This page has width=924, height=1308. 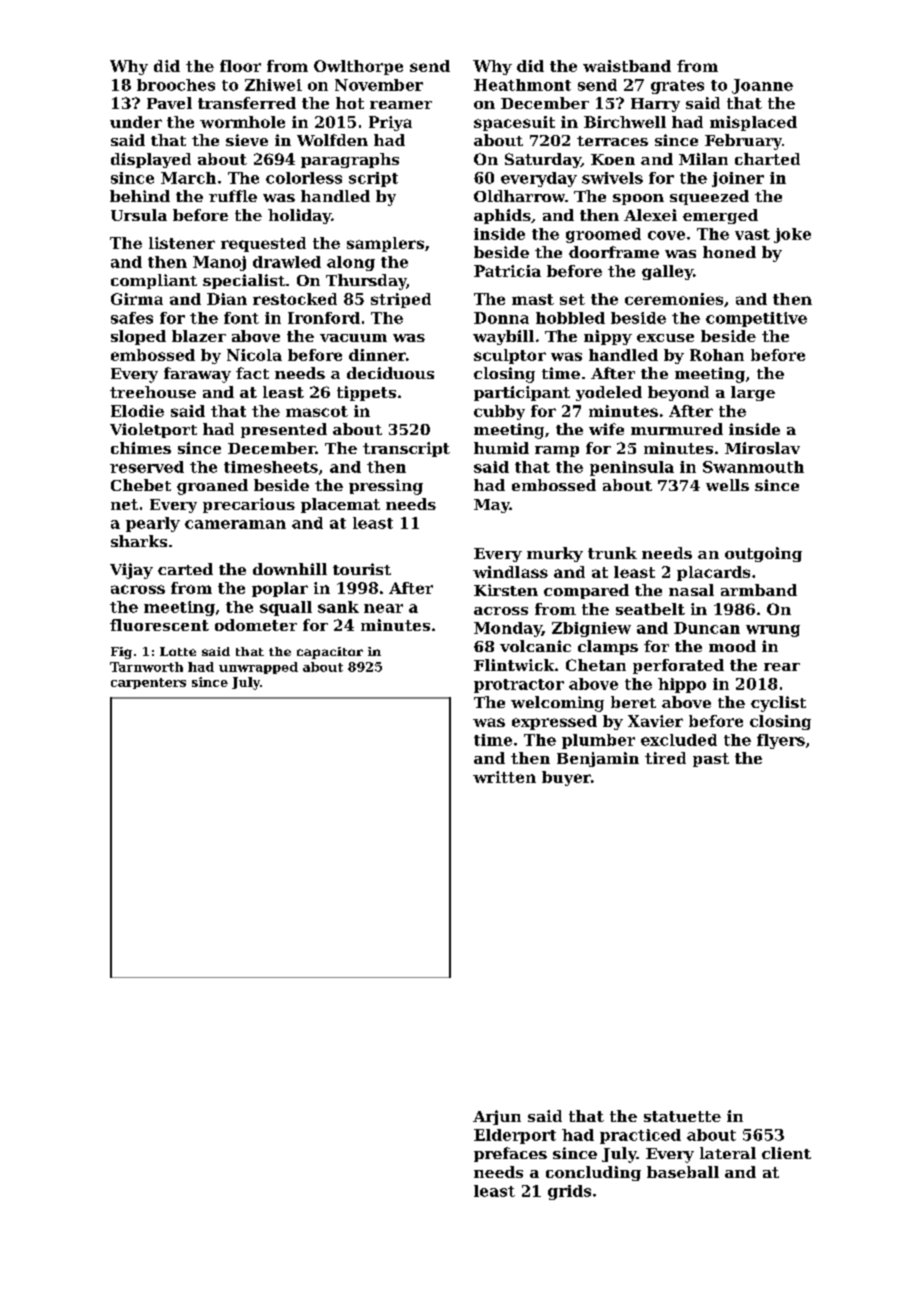 I want to click on Arjun, so click(x=497, y=1117).
